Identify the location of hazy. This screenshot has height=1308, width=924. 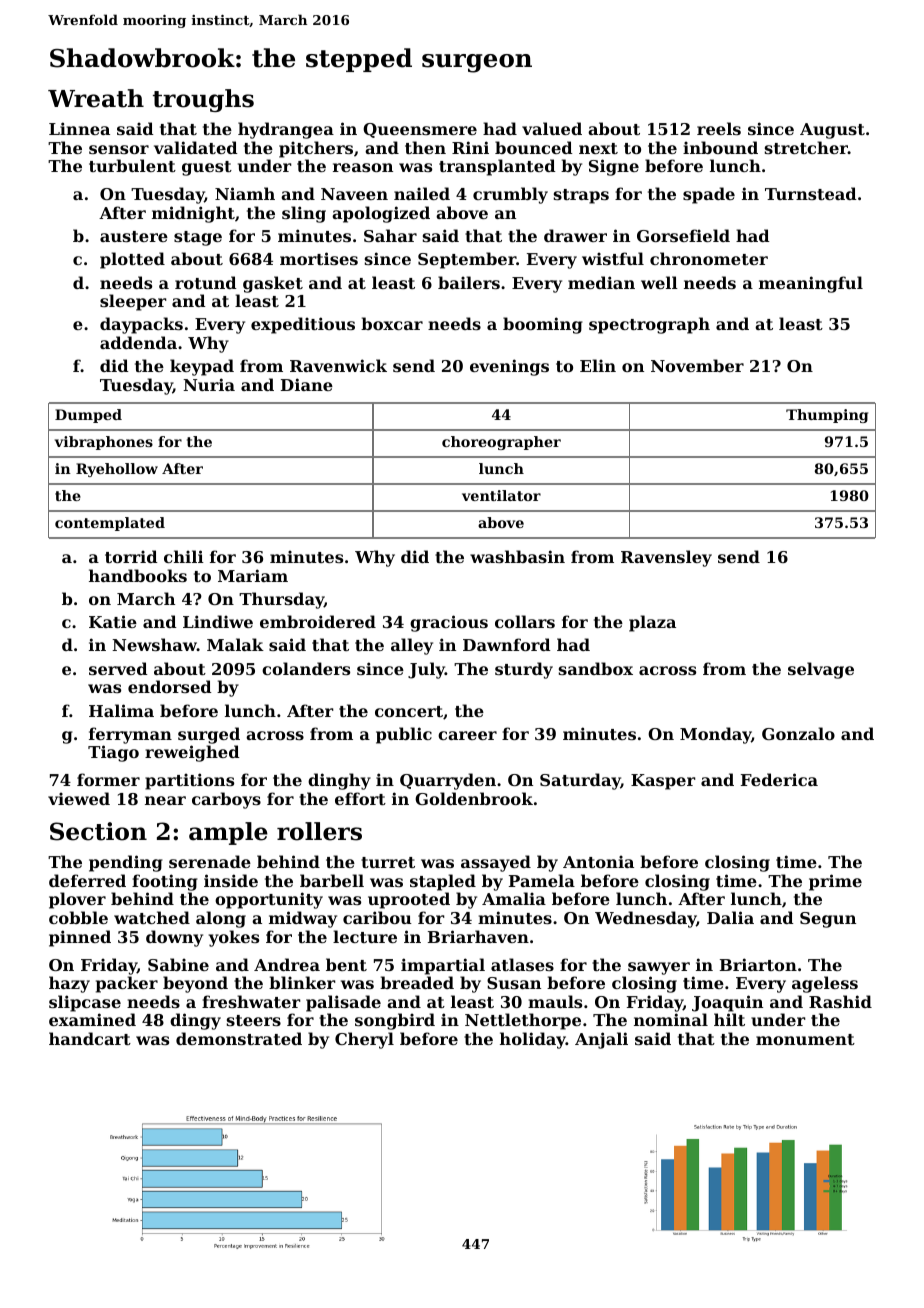
(69, 984).
